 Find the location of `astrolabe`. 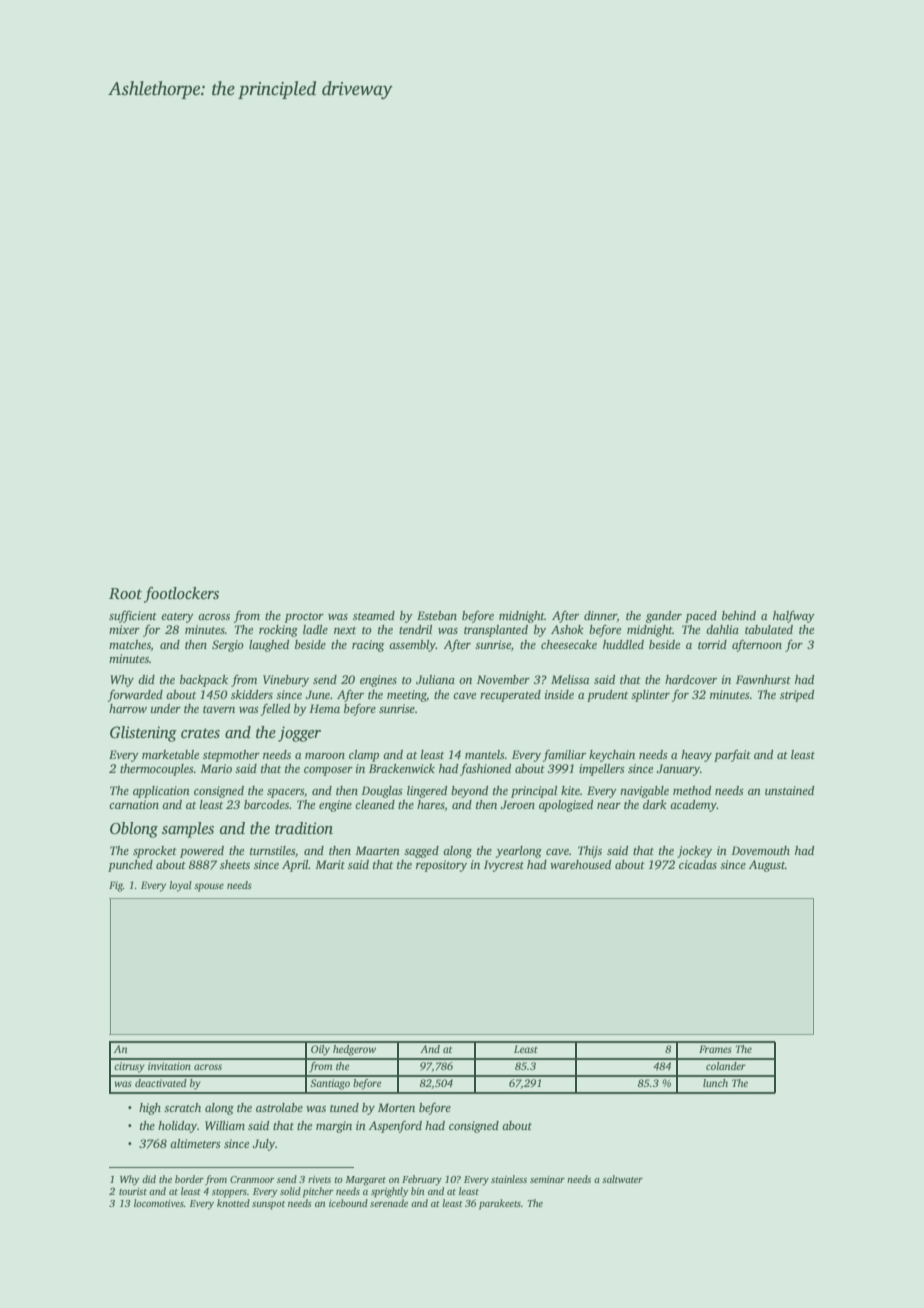

astrolabe is located at coordinates (279, 1107).
